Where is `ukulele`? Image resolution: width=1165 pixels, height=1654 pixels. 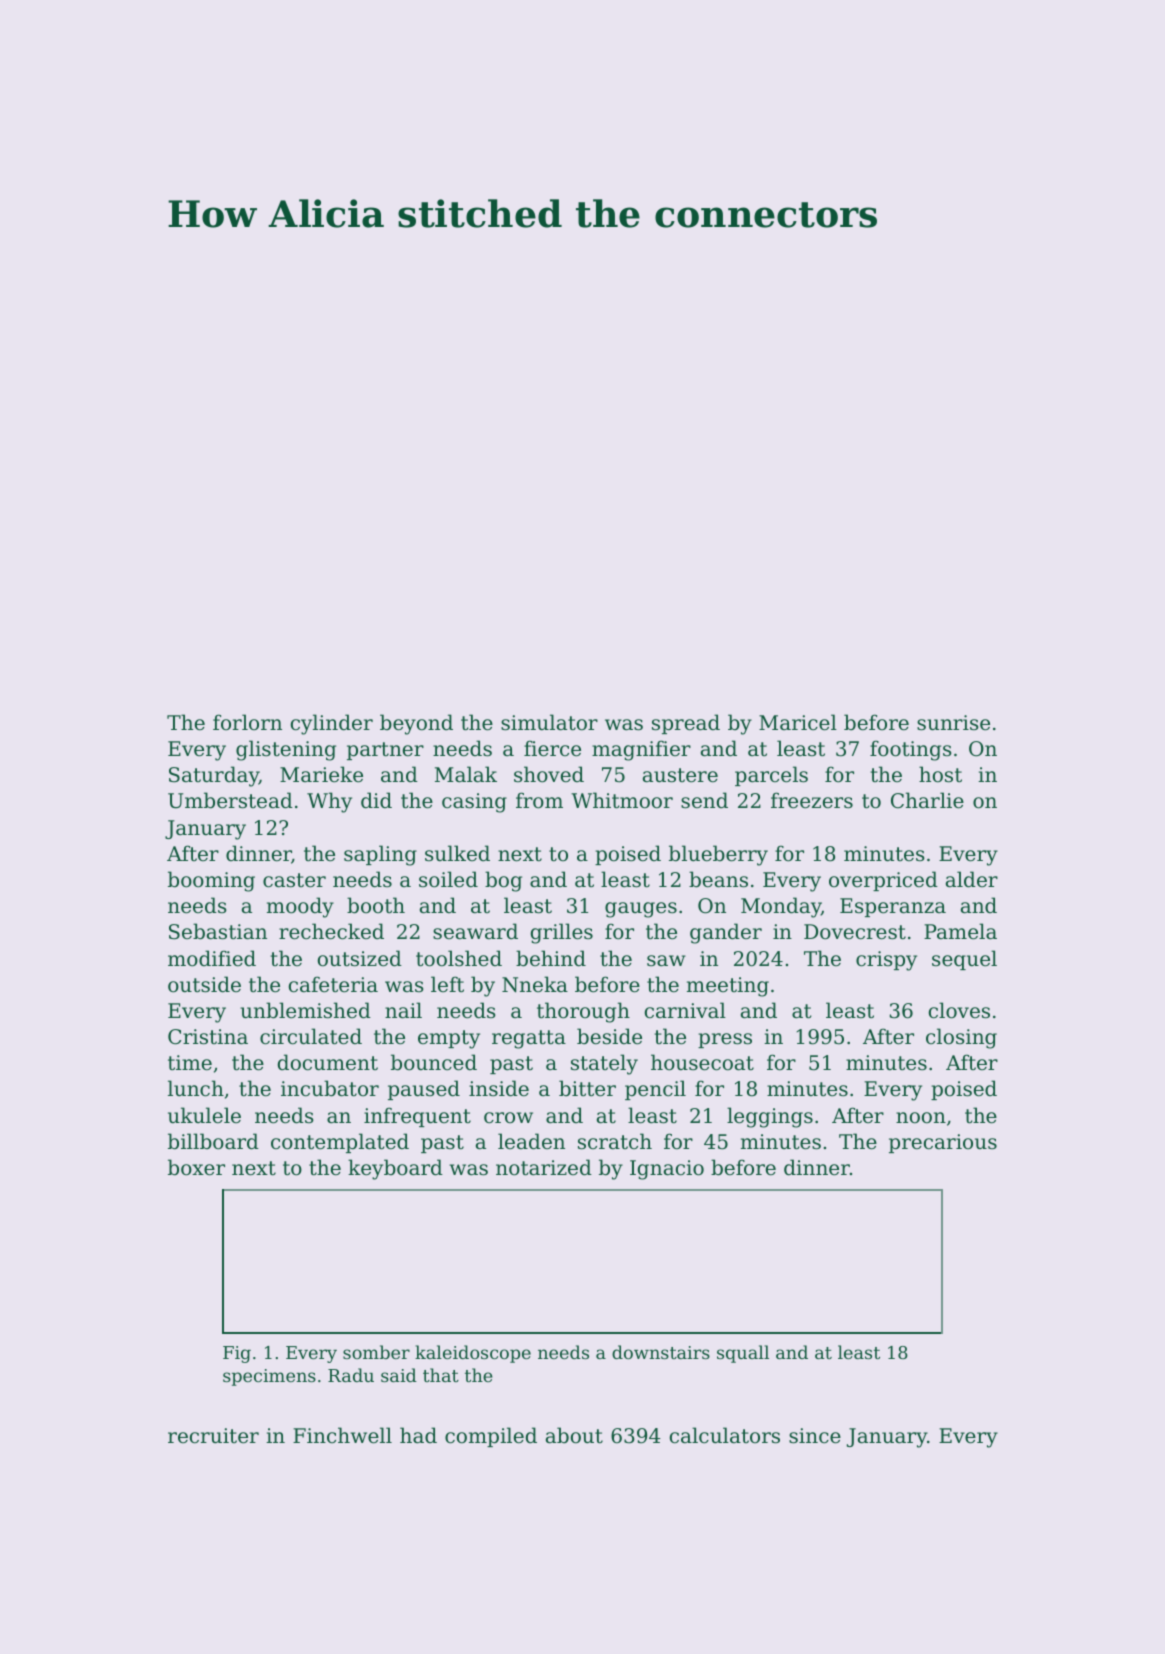 ukulele is located at coordinates (204, 1115).
